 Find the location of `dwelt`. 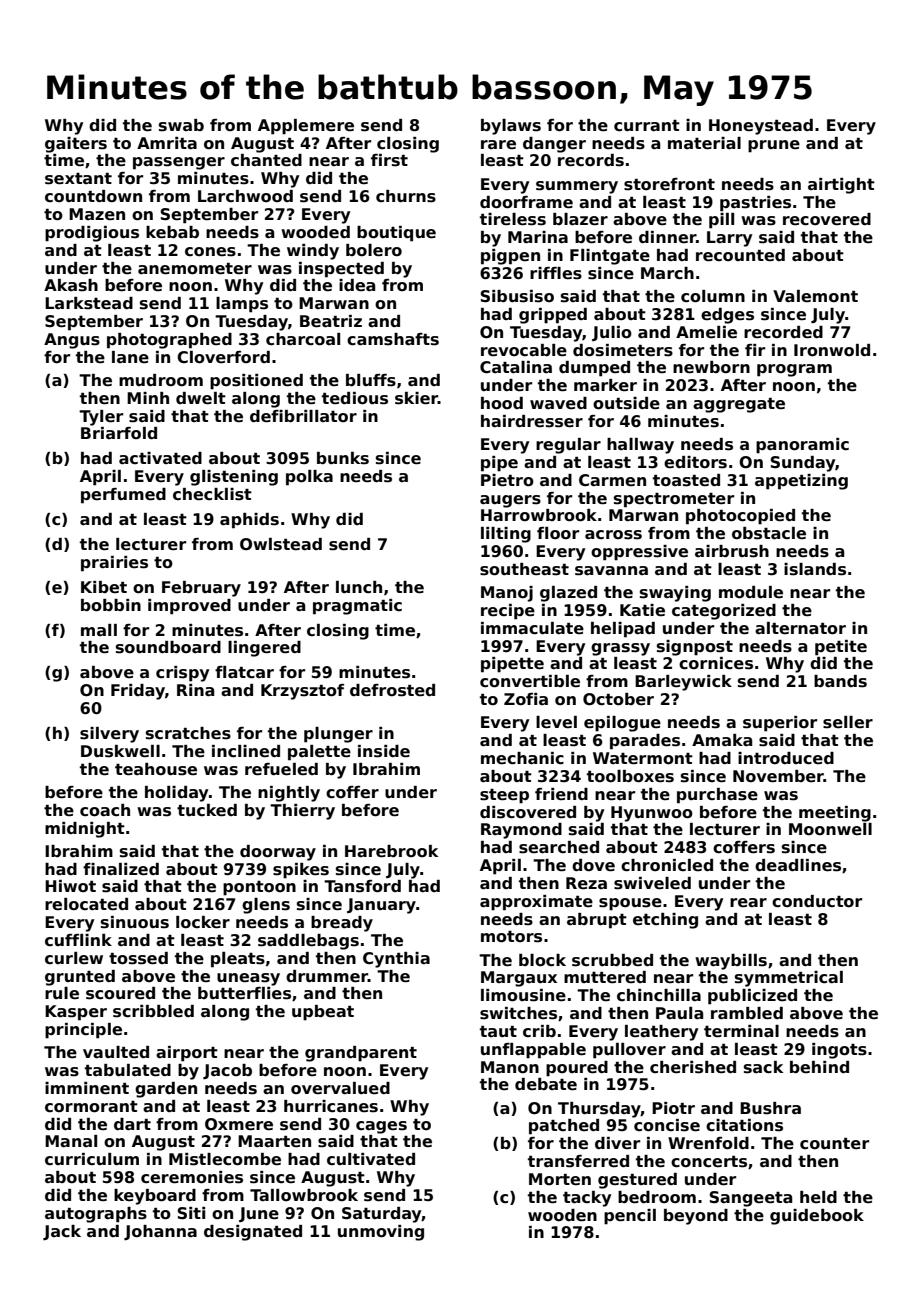

dwelt is located at coordinates (201, 398).
